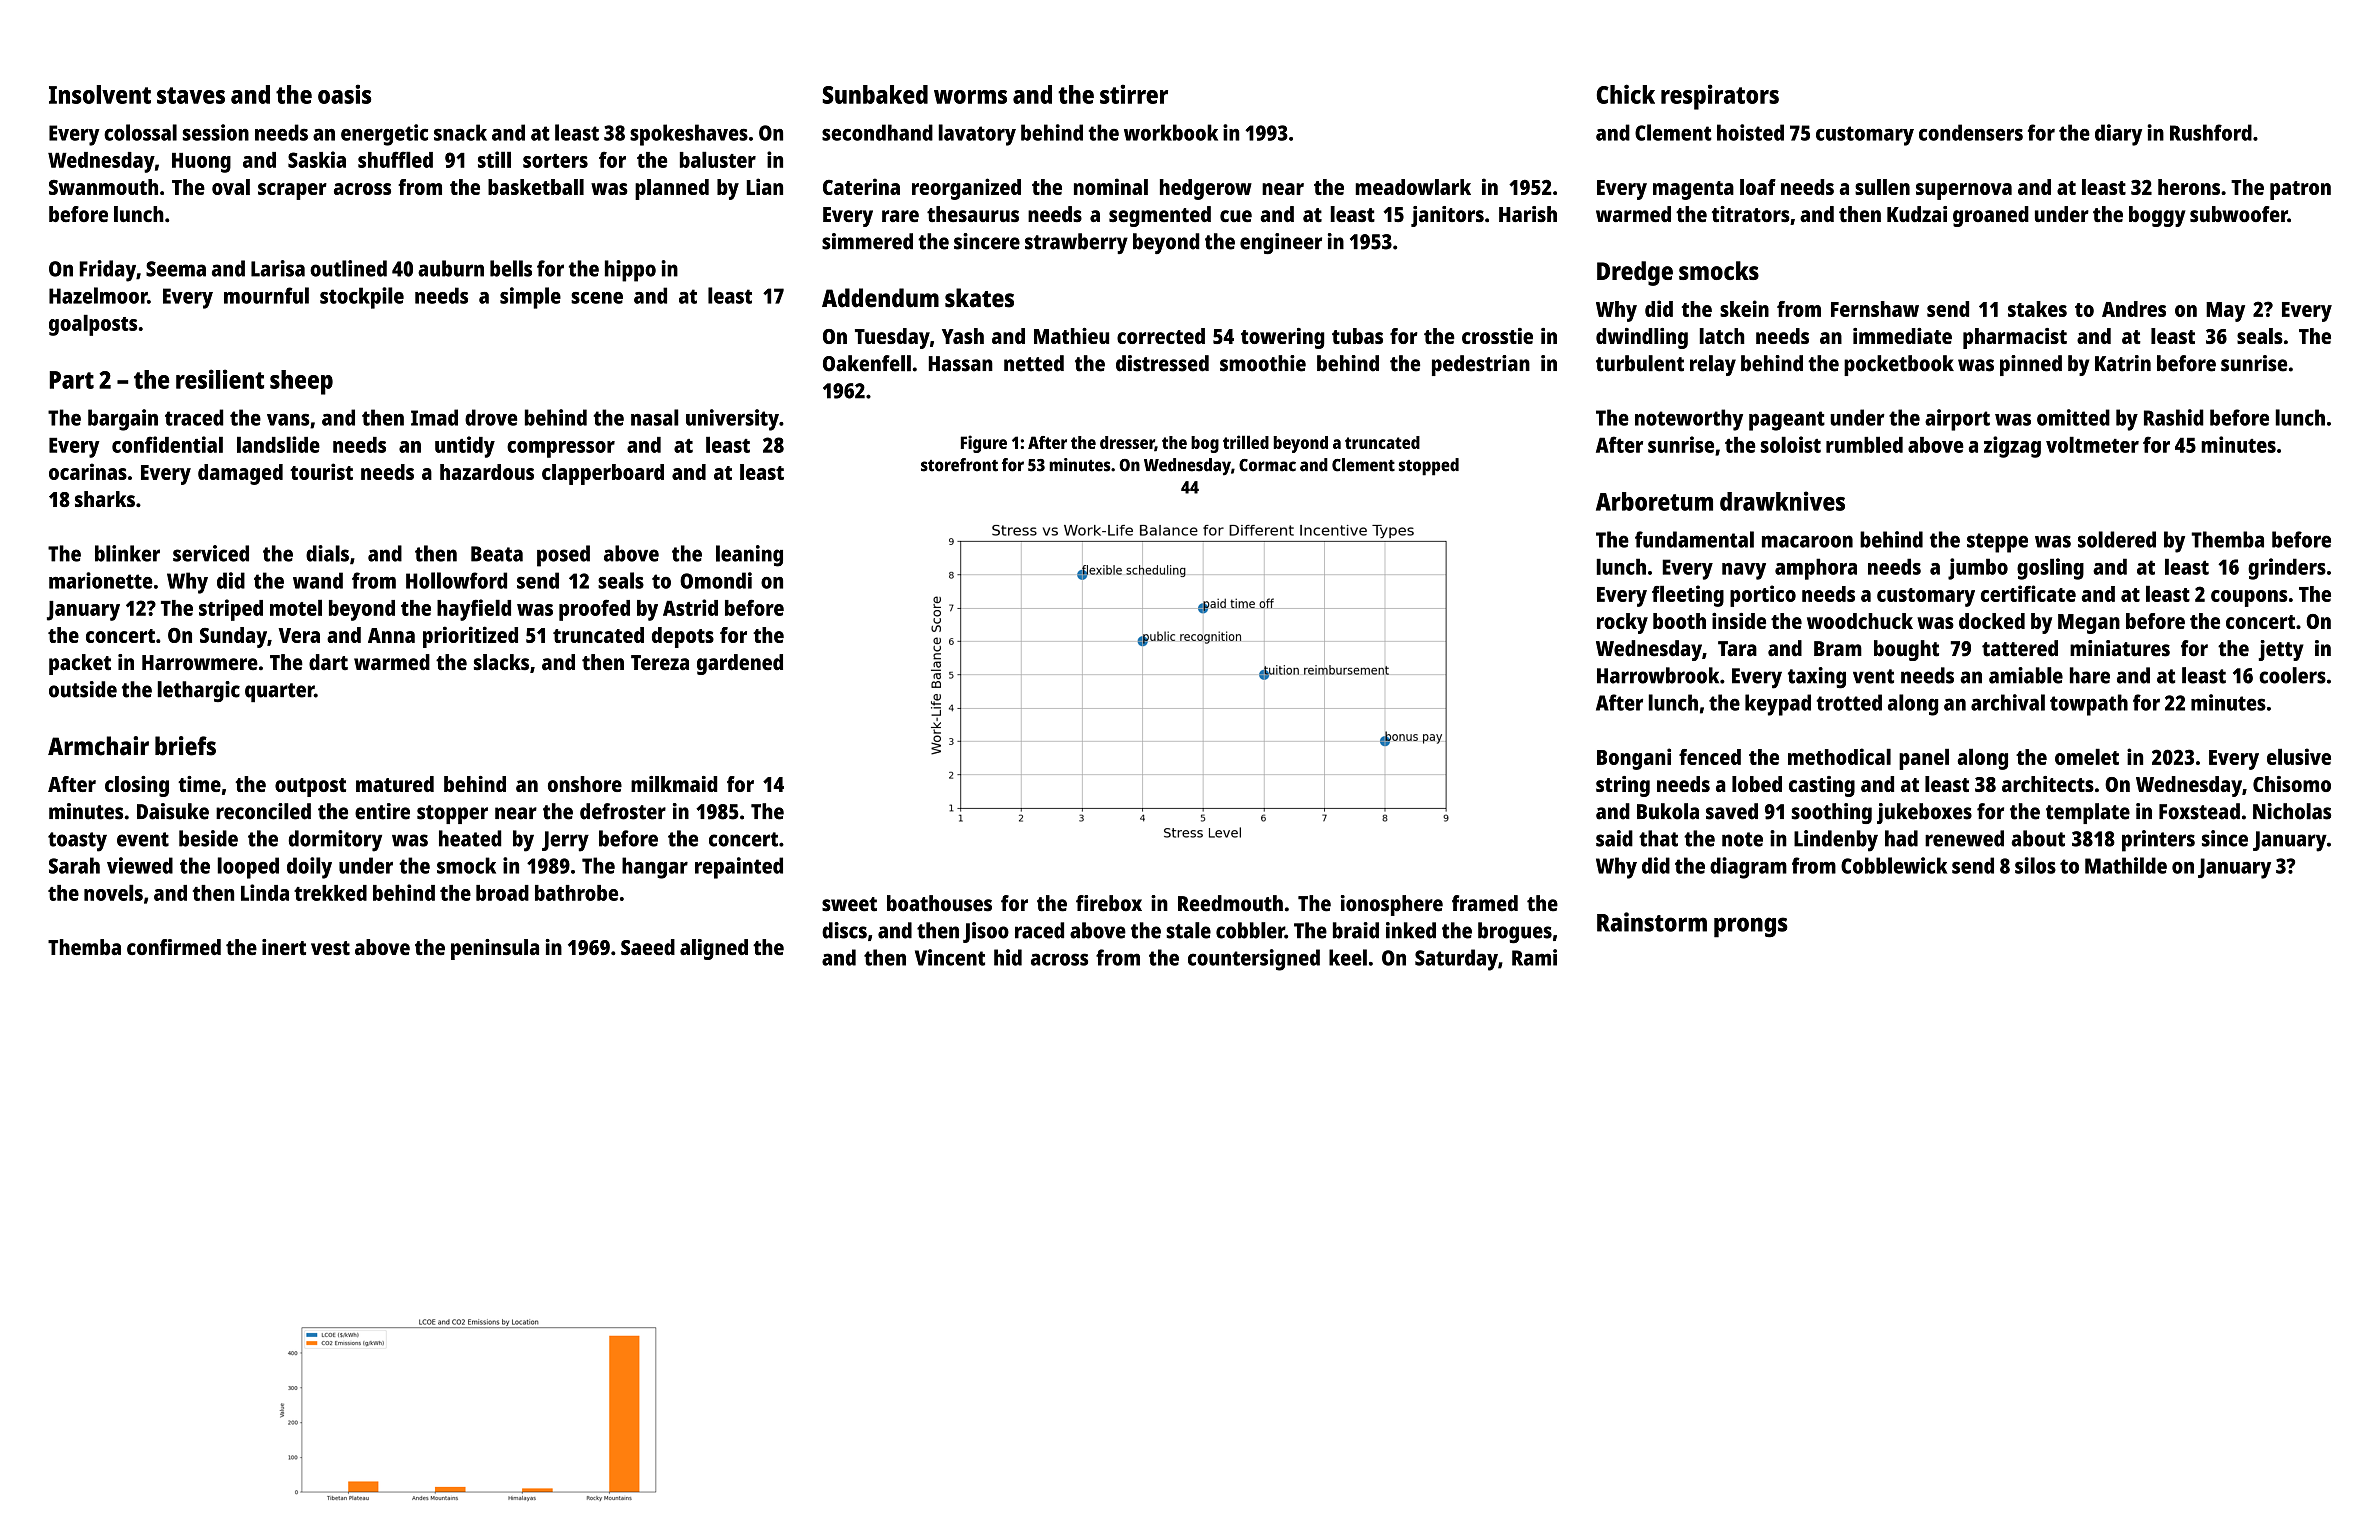 This document has height=1540, width=2380. What do you see at coordinates (1625, 94) in the document?
I see `Chick` at bounding box center [1625, 94].
